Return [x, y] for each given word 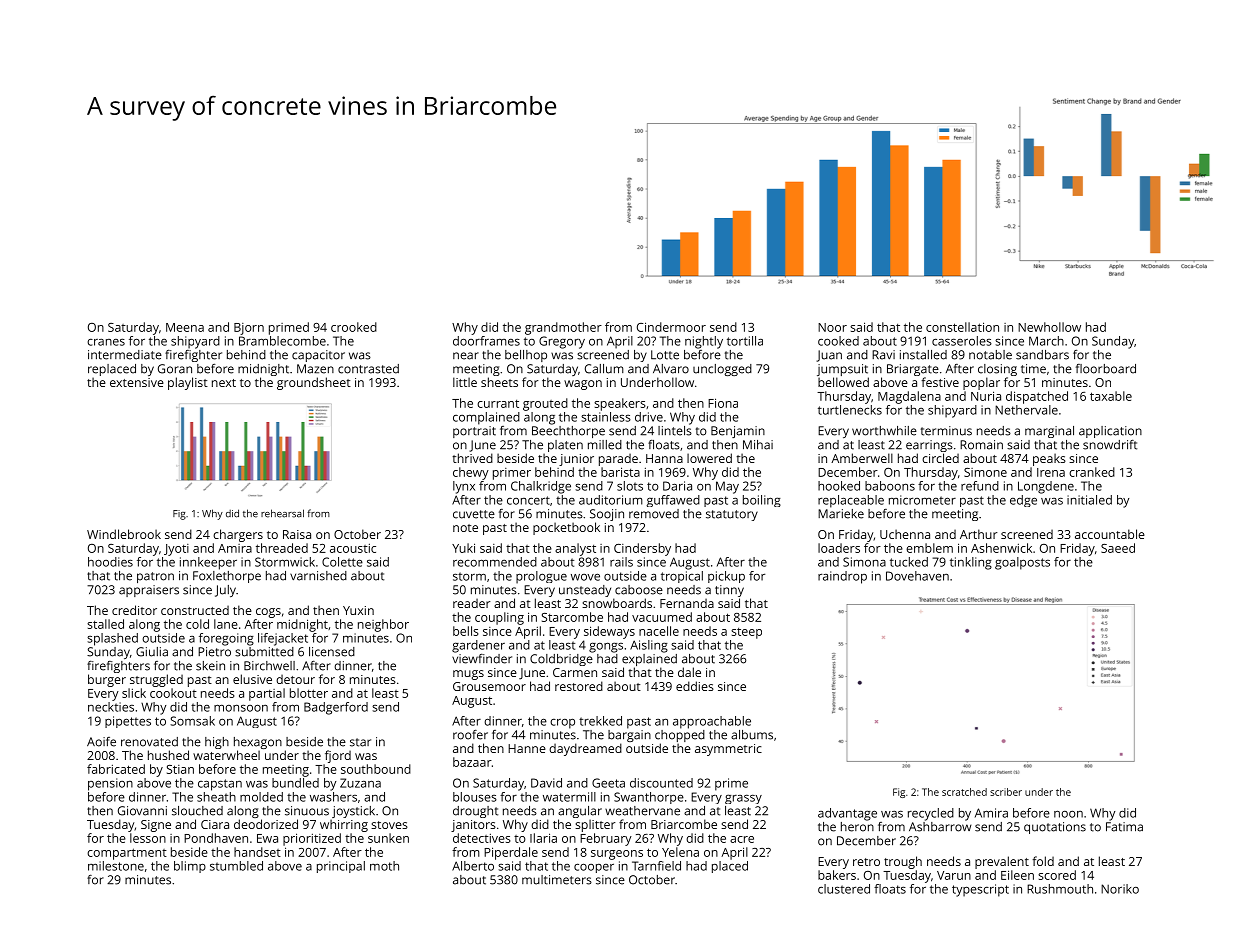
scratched [964, 792]
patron [155, 577]
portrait [474, 432]
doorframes [486, 341]
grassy [743, 799]
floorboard [1106, 369]
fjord [338, 756]
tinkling [971, 563]
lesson [148, 838]
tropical [682, 577]
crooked [354, 327]
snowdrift [1110, 445]
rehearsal [282, 513]
